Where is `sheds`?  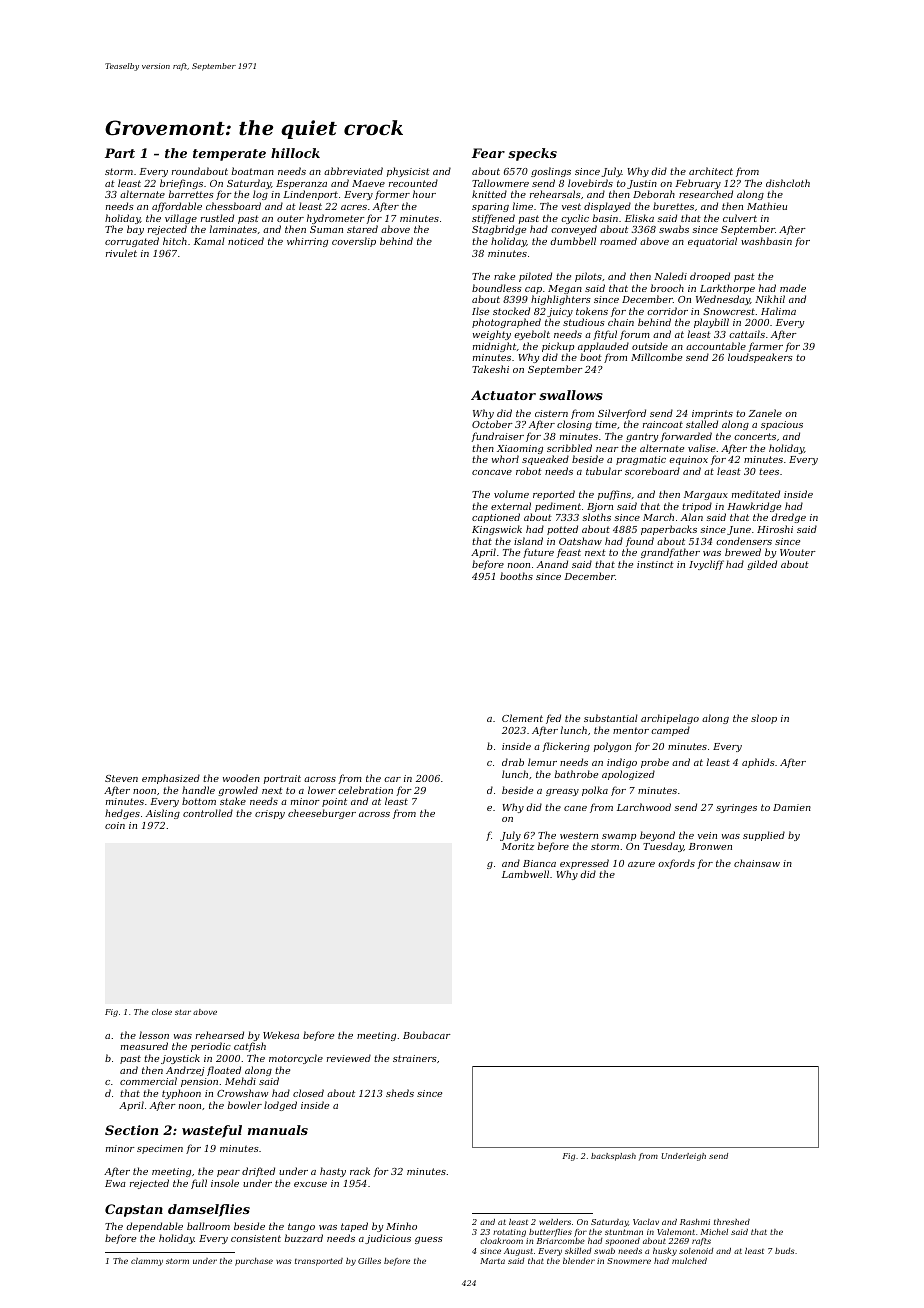 sheds is located at coordinates (400, 1093).
